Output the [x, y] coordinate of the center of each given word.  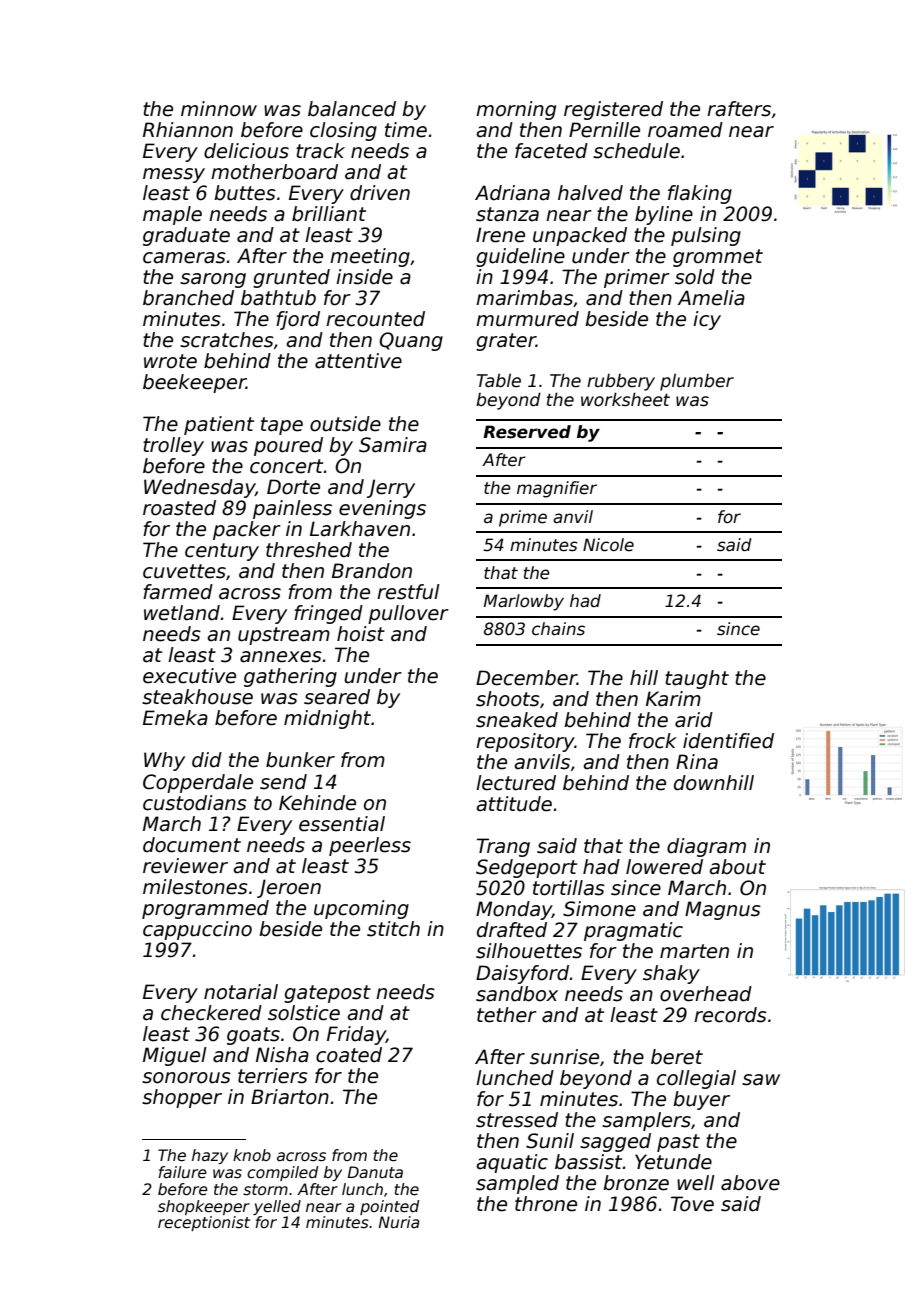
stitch [393, 929]
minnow [219, 109]
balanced [352, 109]
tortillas [569, 888]
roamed [685, 130]
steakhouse [197, 697]
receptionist [204, 1223]
